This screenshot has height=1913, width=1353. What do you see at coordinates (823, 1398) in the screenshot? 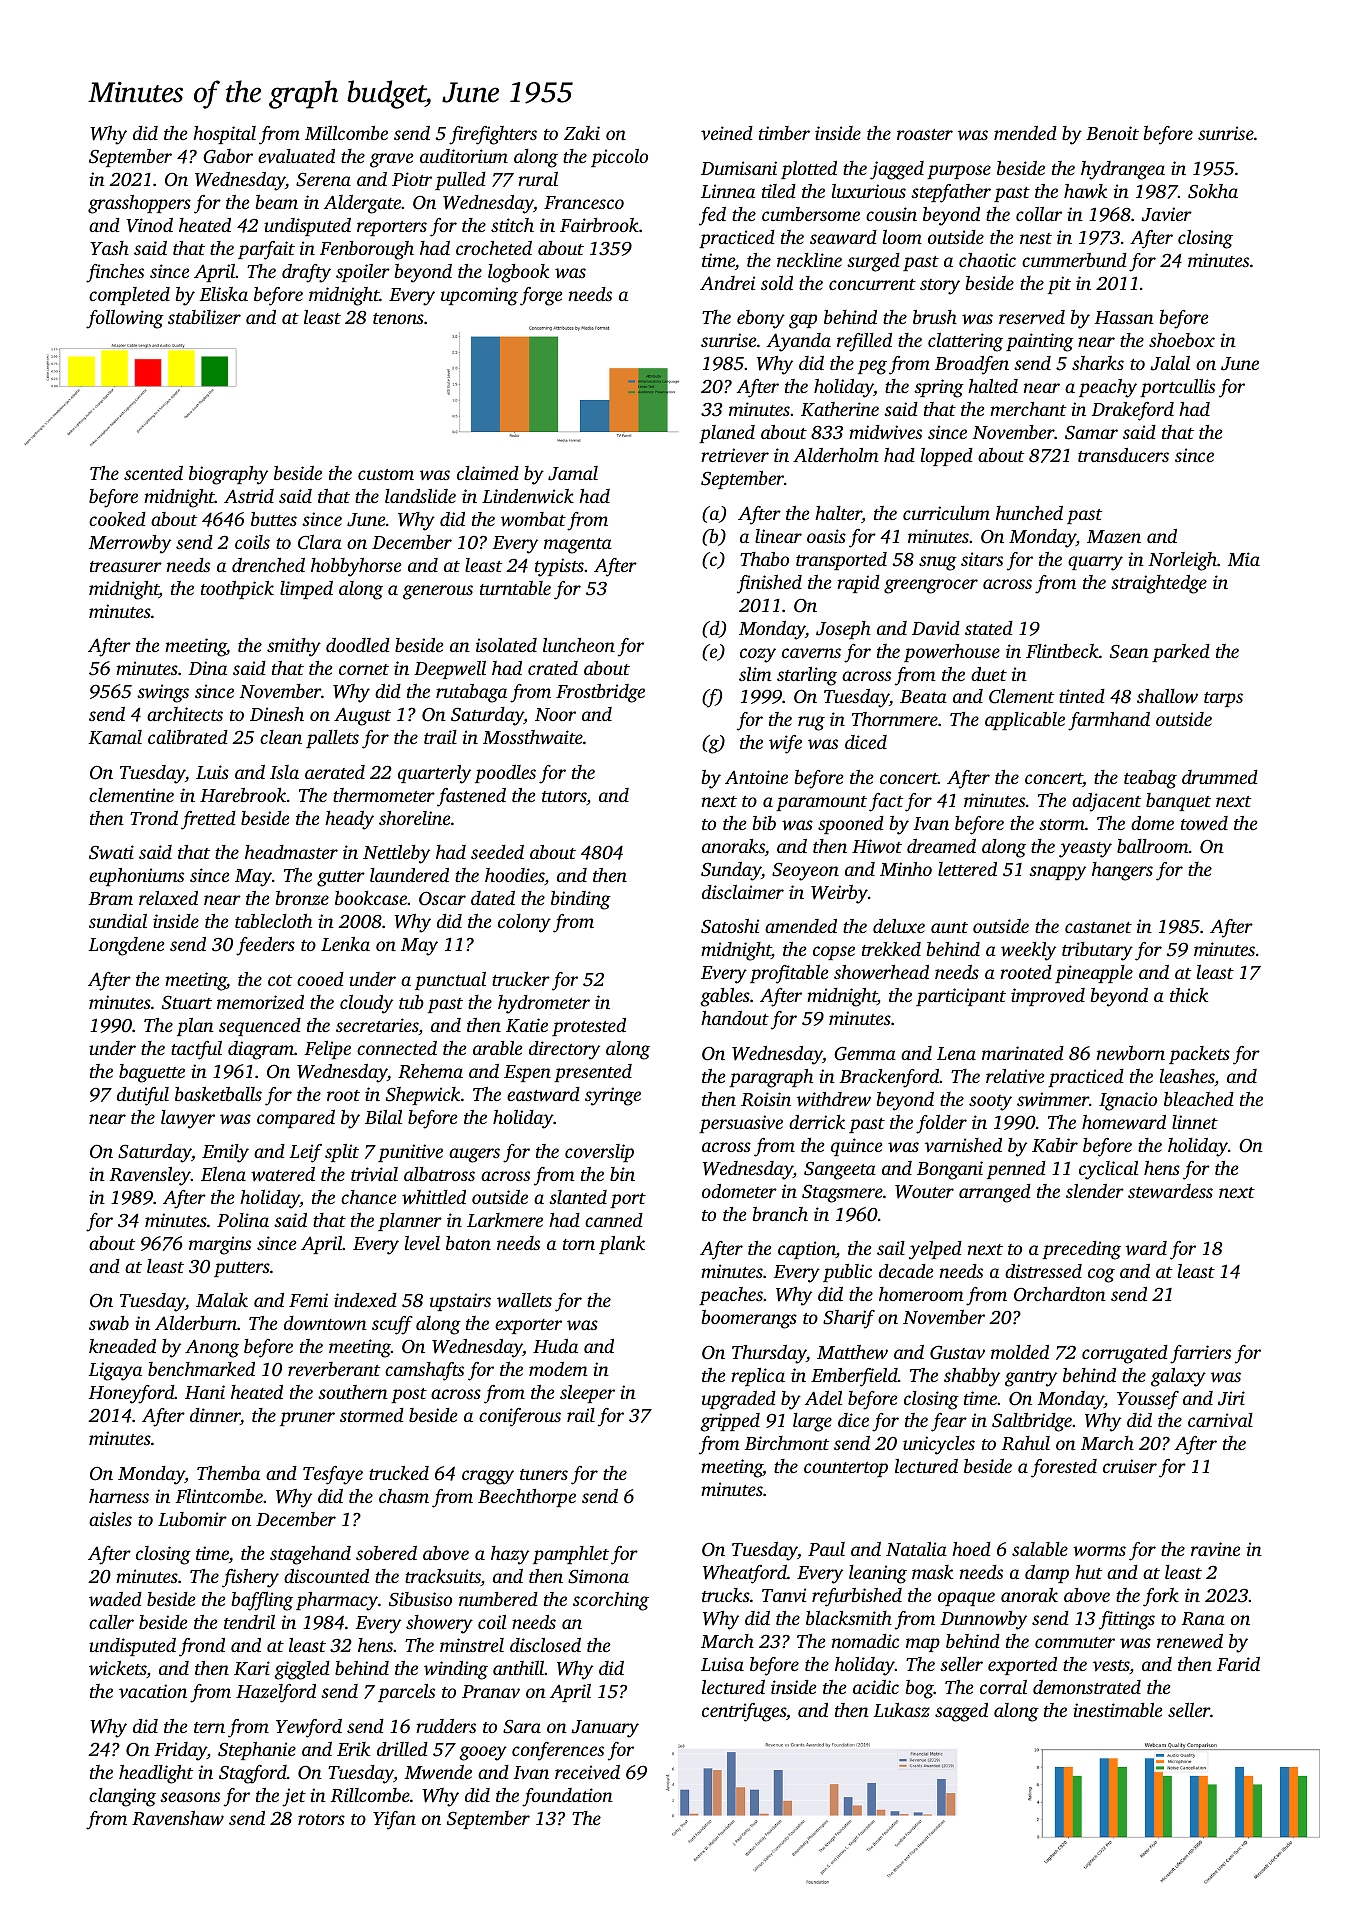
I see `Adel` at bounding box center [823, 1398].
